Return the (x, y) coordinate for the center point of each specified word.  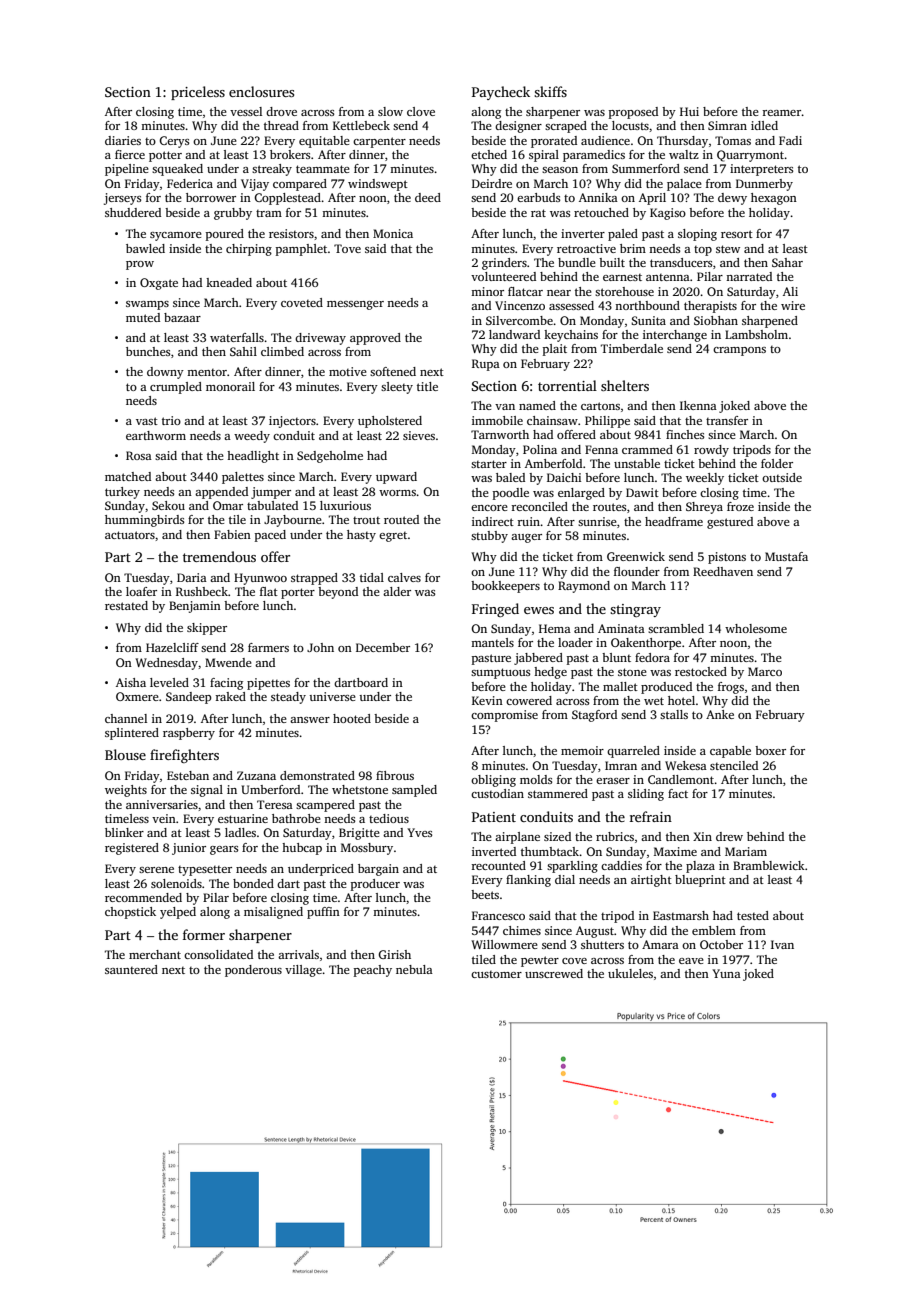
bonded (253, 883)
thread (281, 125)
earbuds (538, 197)
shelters (625, 385)
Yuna (726, 973)
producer (375, 885)
